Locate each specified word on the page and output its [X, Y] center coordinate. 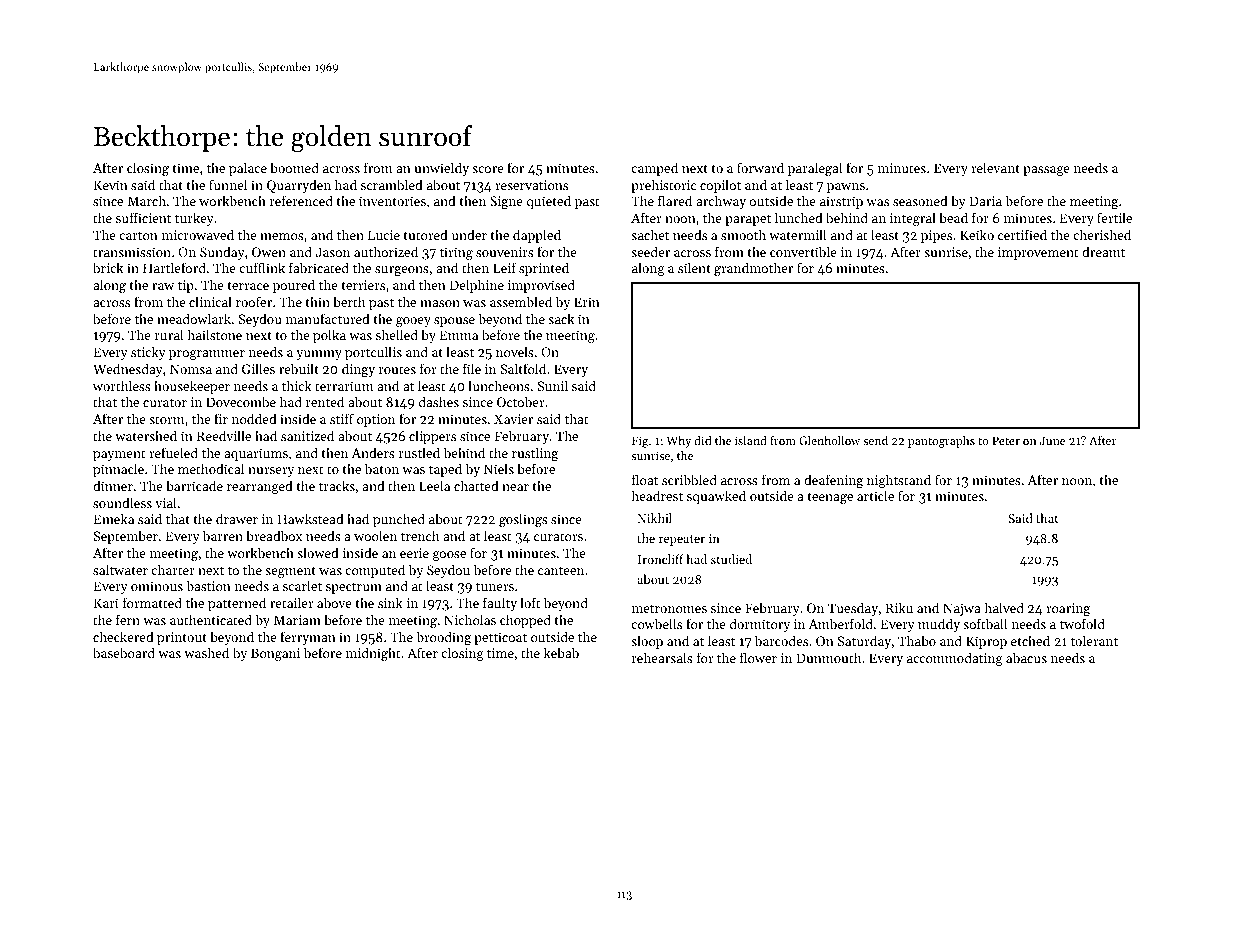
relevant [995, 167]
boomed [294, 167]
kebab [561, 652]
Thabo [917, 640]
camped [654, 169]
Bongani [275, 654]
